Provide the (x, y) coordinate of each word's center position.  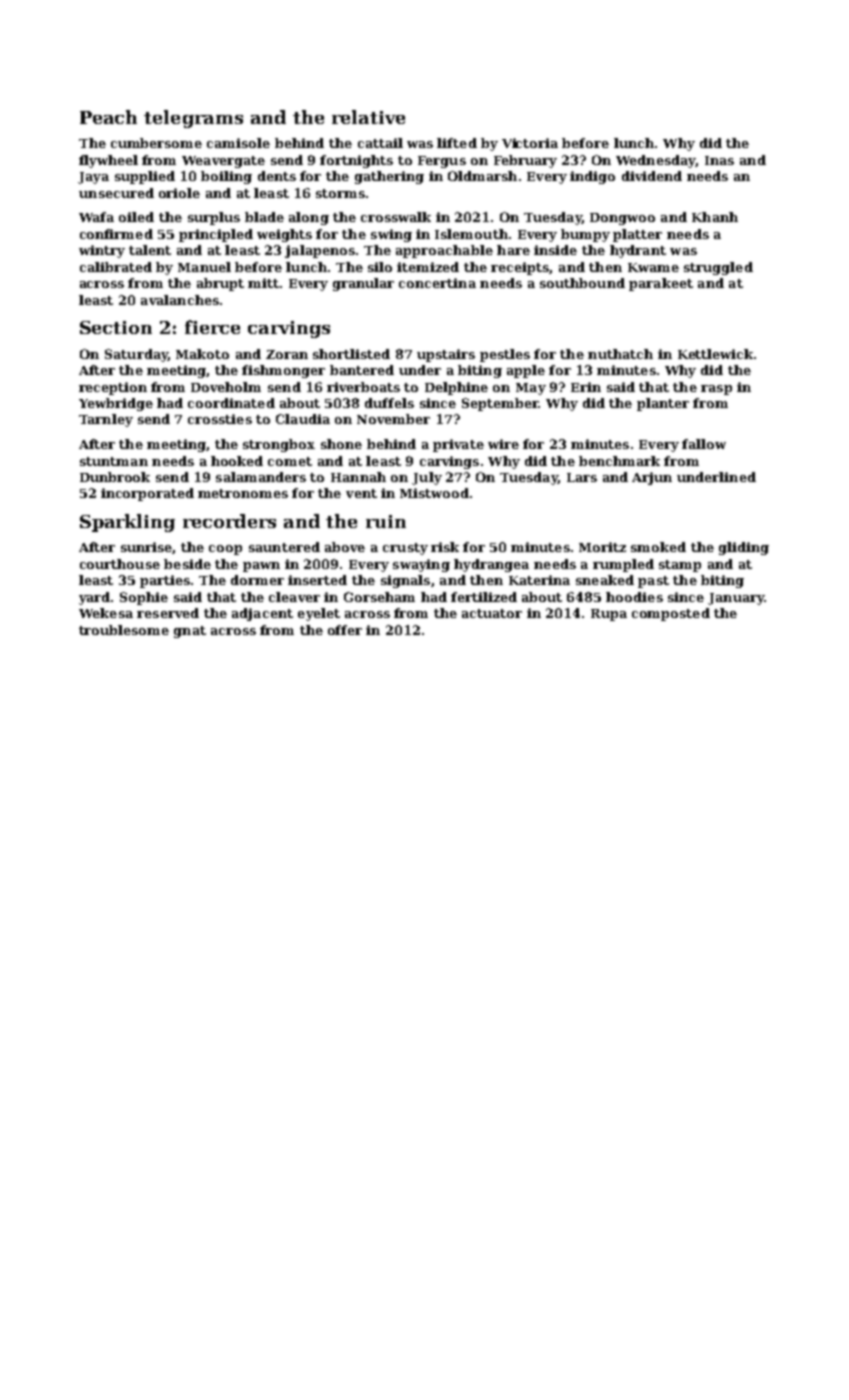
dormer (257, 580)
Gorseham (379, 597)
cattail (380, 143)
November (393, 419)
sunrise (146, 547)
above (345, 547)
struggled (718, 268)
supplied (145, 177)
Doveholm (226, 387)
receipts (520, 268)
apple (526, 371)
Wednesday (656, 161)
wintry (102, 251)
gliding (744, 548)
